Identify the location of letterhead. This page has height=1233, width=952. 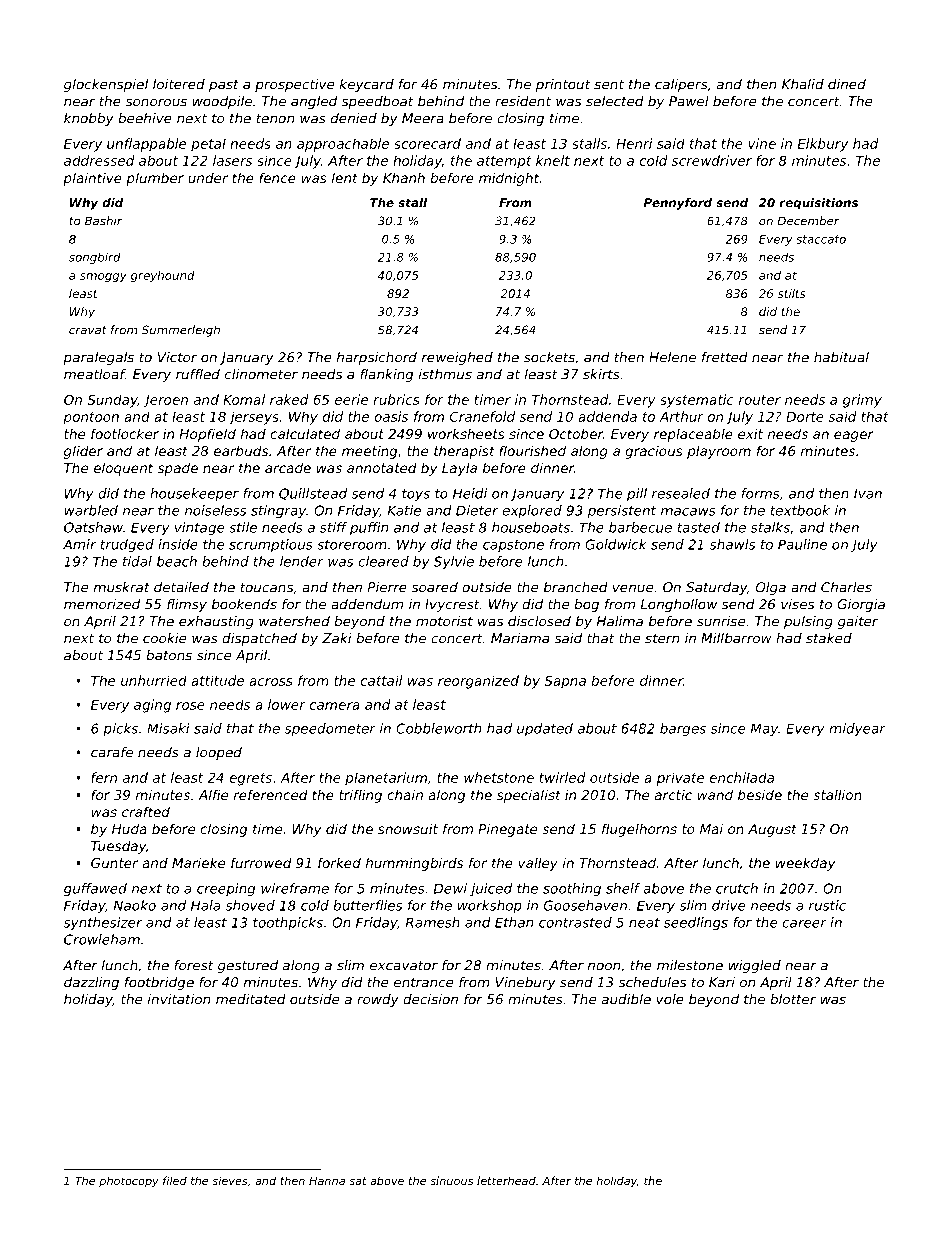
(506, 1180).
